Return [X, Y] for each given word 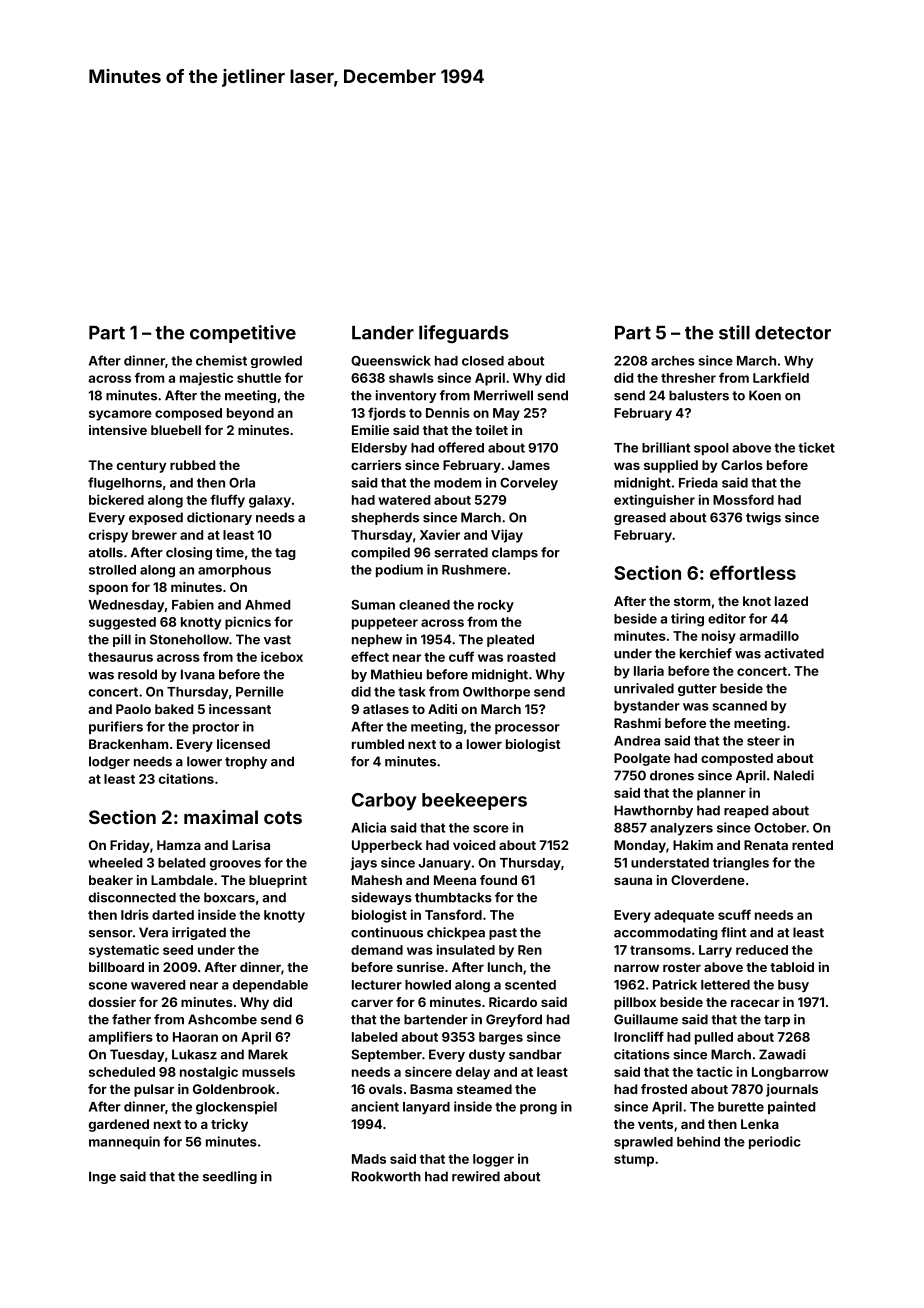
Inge [102, 1177]
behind [698, 1141]
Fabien [193, 604]
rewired [476, 1176]
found [498, 880]
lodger [109, 762]
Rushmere [474, 570]
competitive [243, 334]
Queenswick [391, 360]
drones [672, 775]
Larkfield [781, 377]
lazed [791, 601]
